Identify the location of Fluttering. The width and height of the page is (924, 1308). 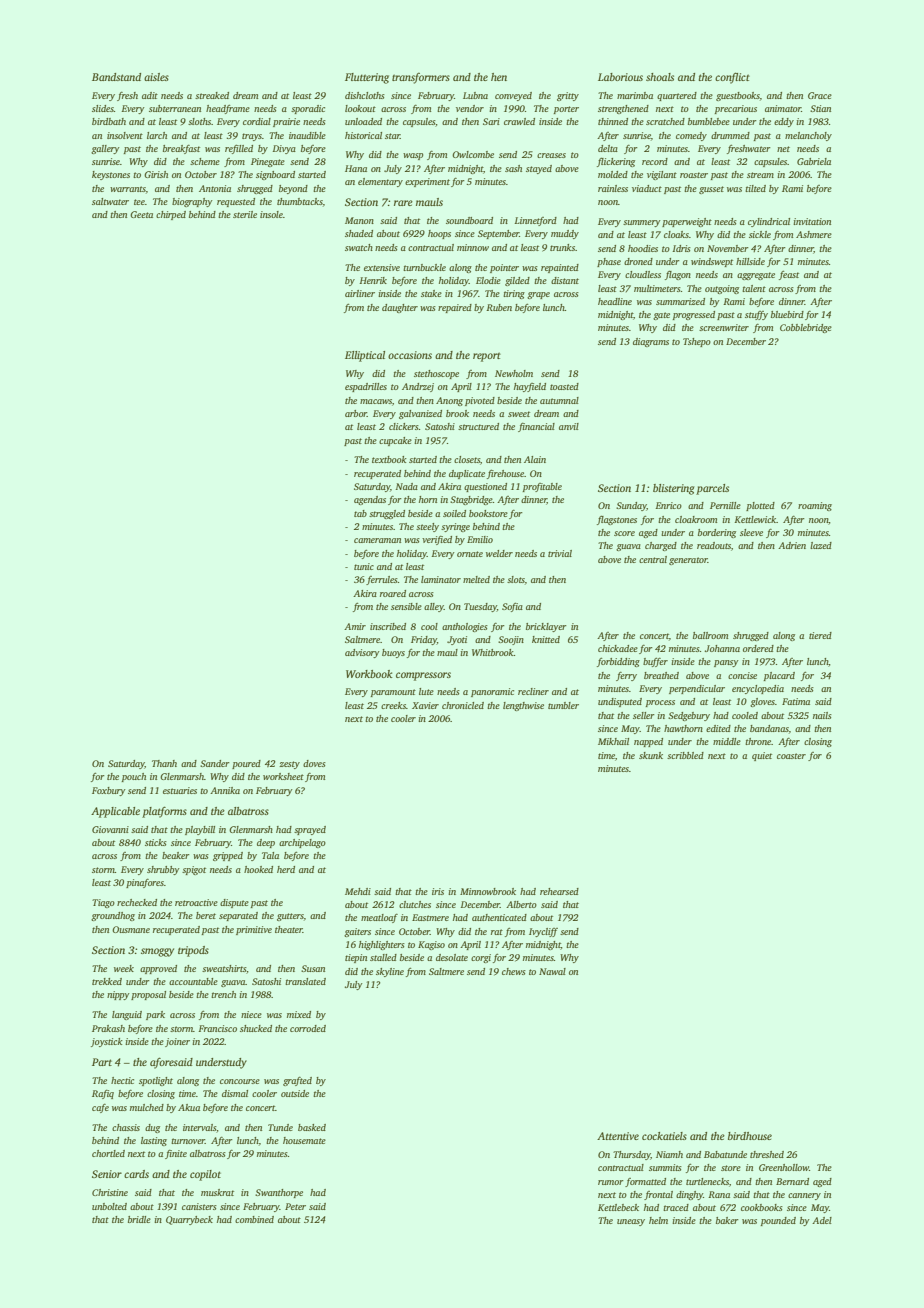
(367, 78).
